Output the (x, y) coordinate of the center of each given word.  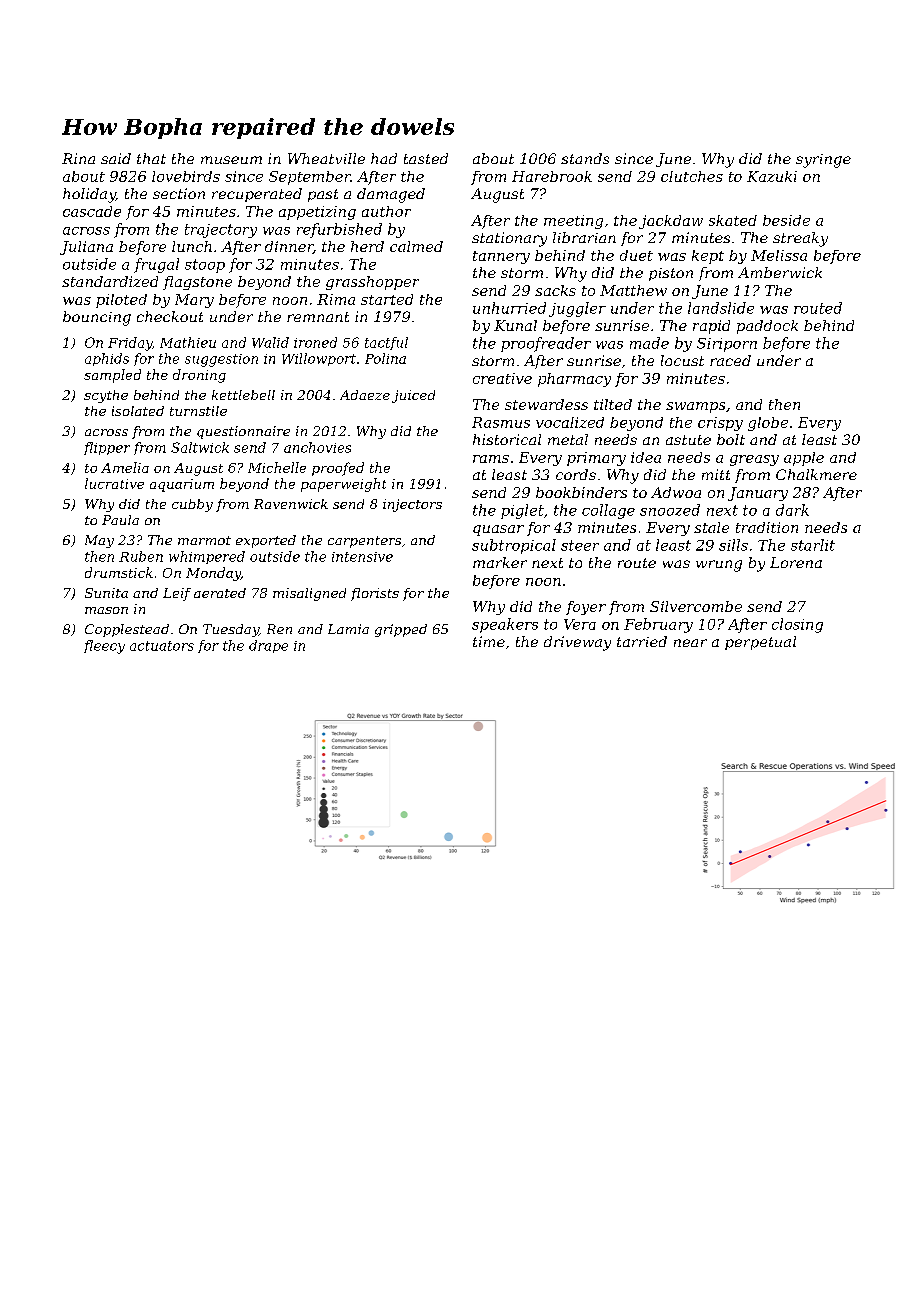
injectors (412, 505)
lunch (192, 246)
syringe (823, 161)
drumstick (119, 572)
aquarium (182, 485)
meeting (573, 222)
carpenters (364, 542)
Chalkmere (816, 474)
